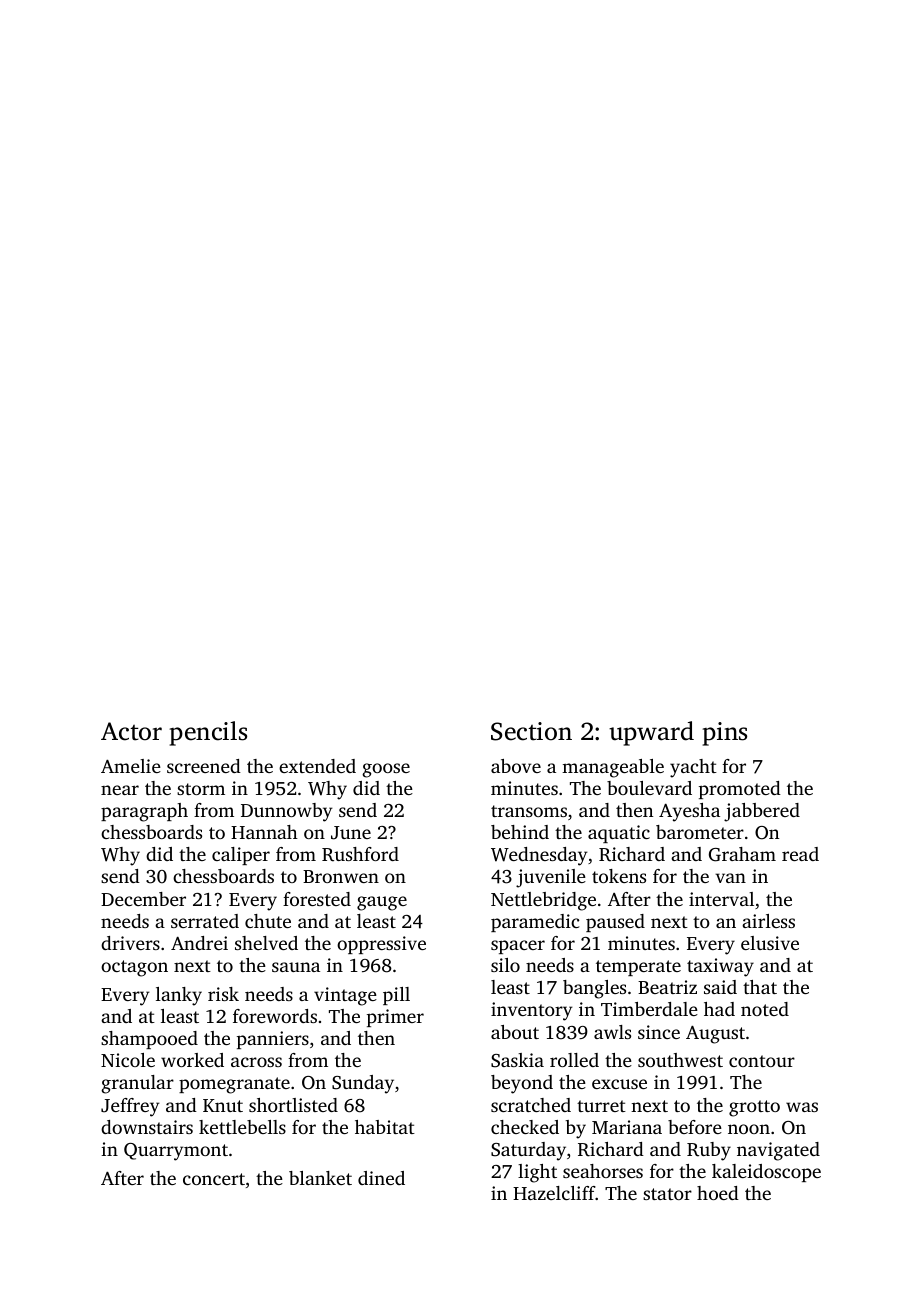 This page has width=924, height=1311. Describe the element at coordinates (144, 812) in the page. I see `paragraph` at that location.
